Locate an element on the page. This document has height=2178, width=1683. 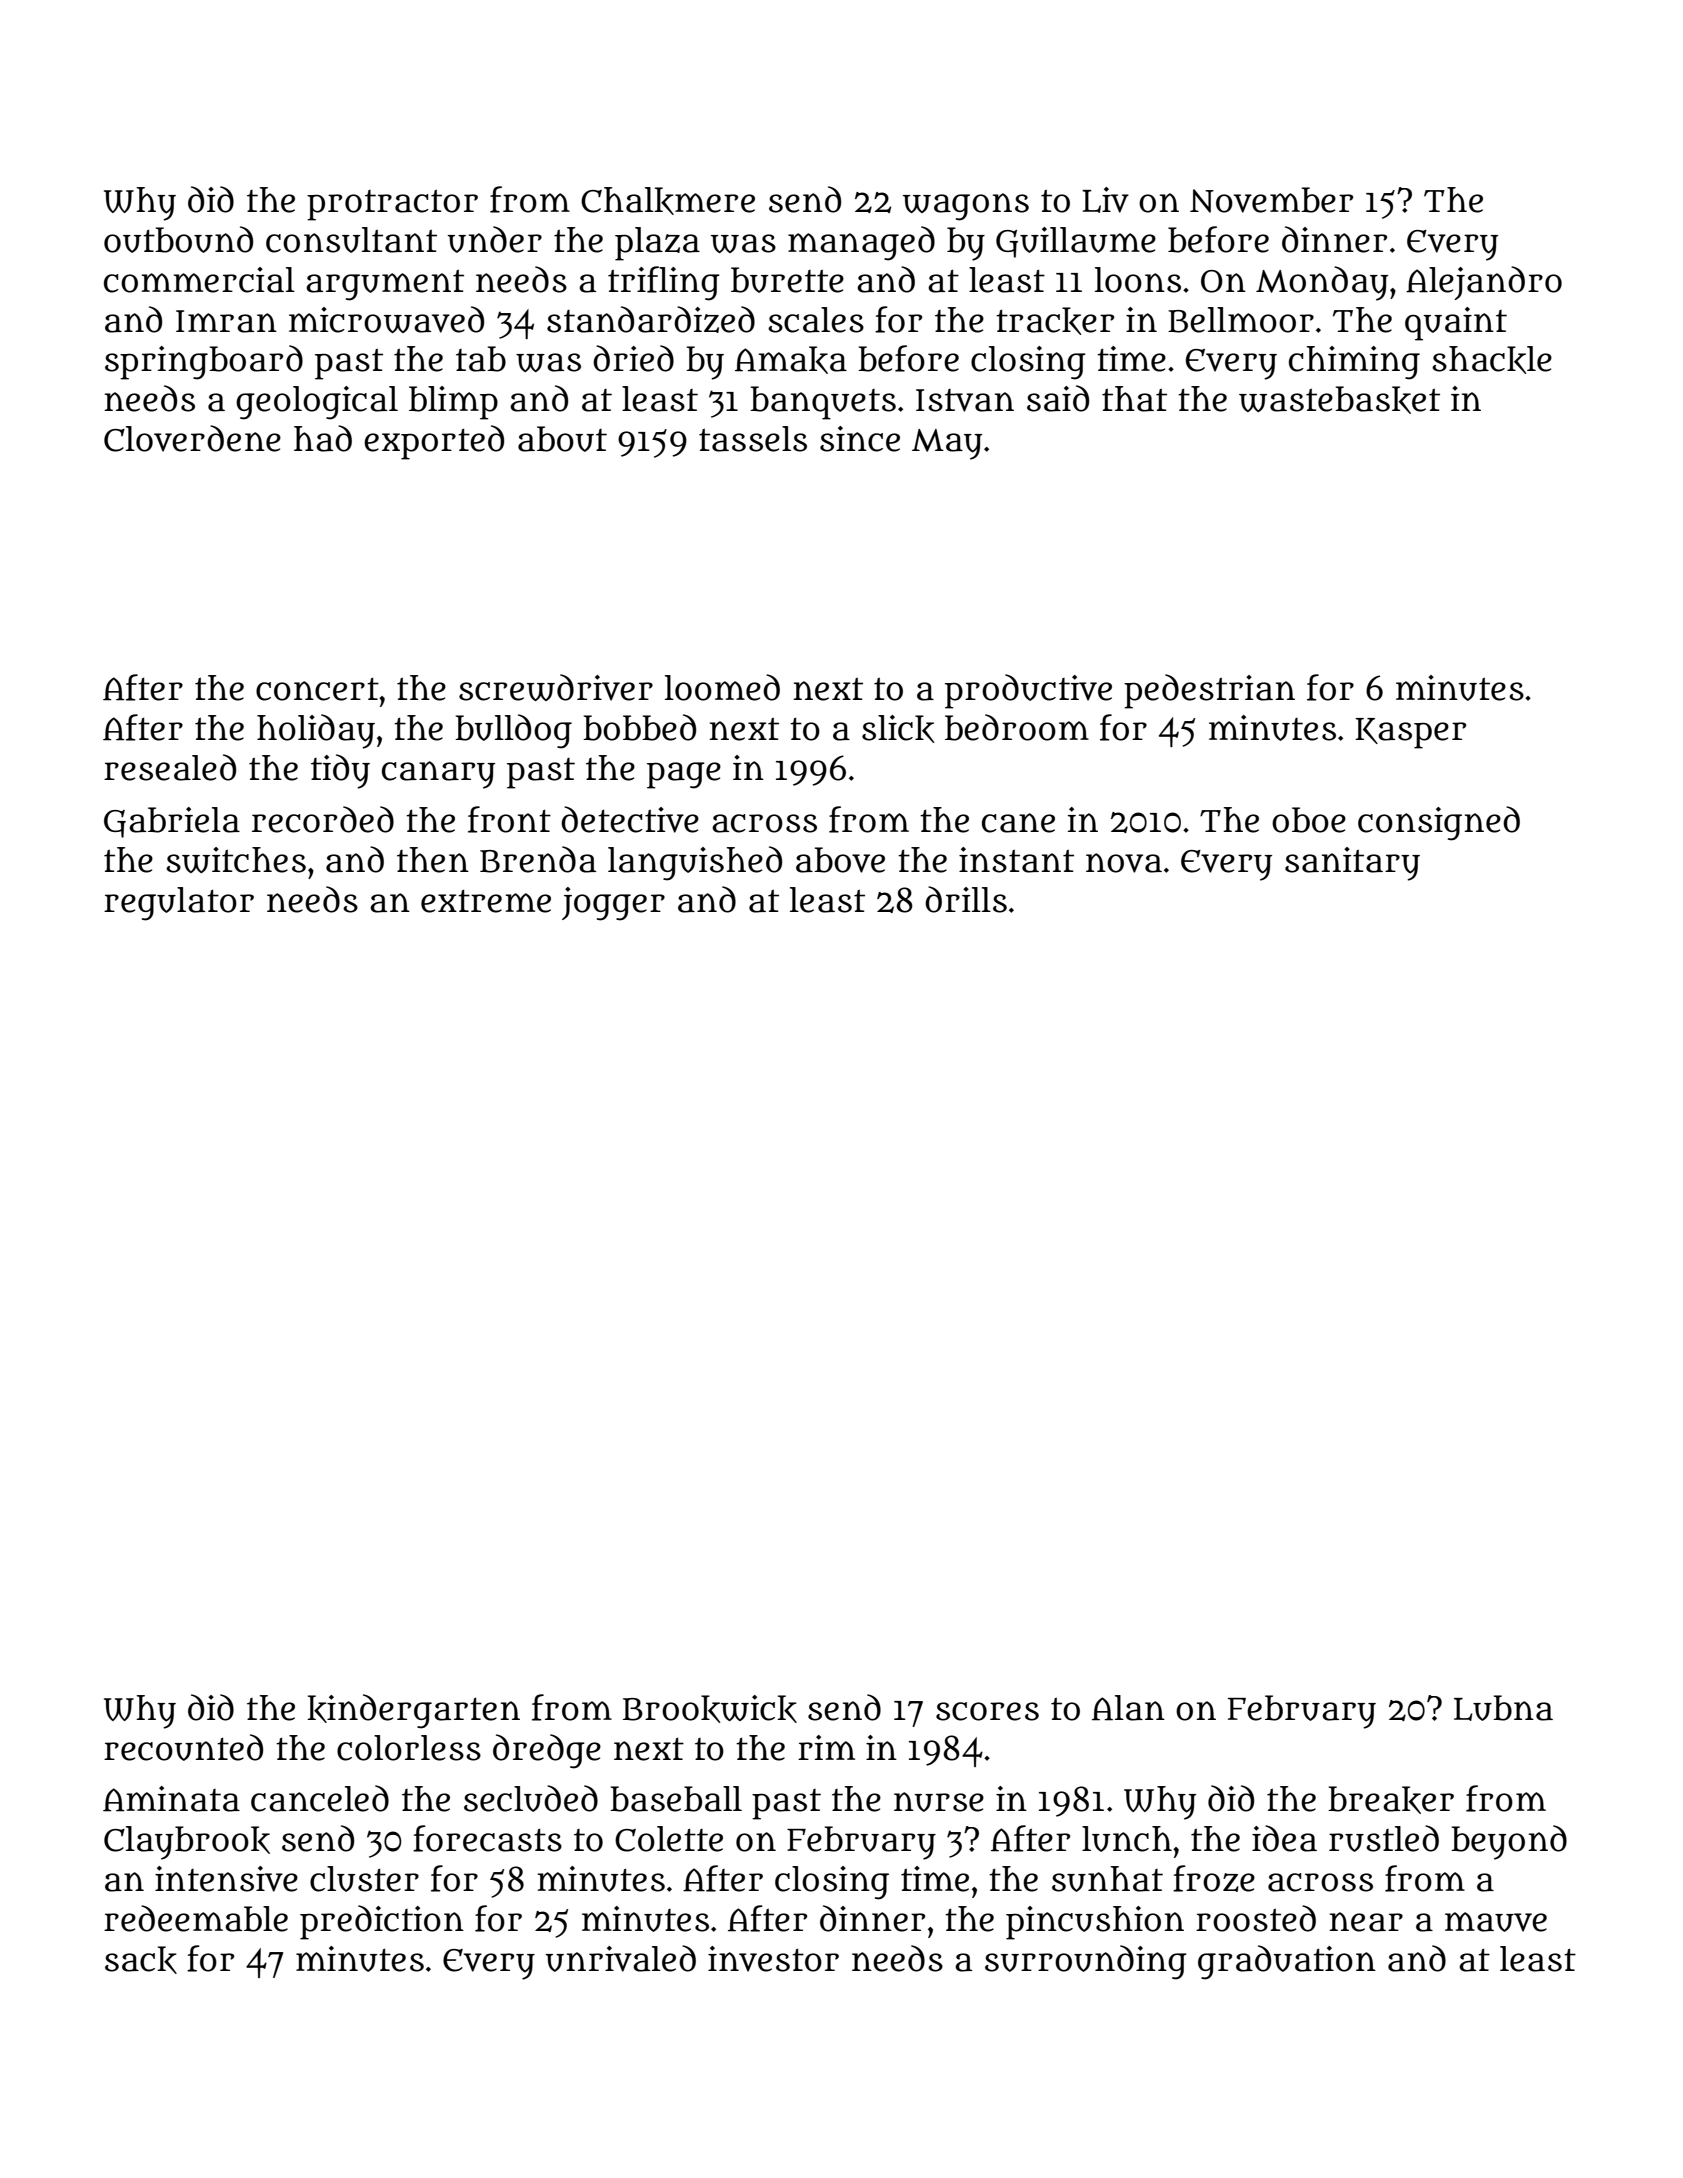
wagons is located at coordinates (966, 207).
